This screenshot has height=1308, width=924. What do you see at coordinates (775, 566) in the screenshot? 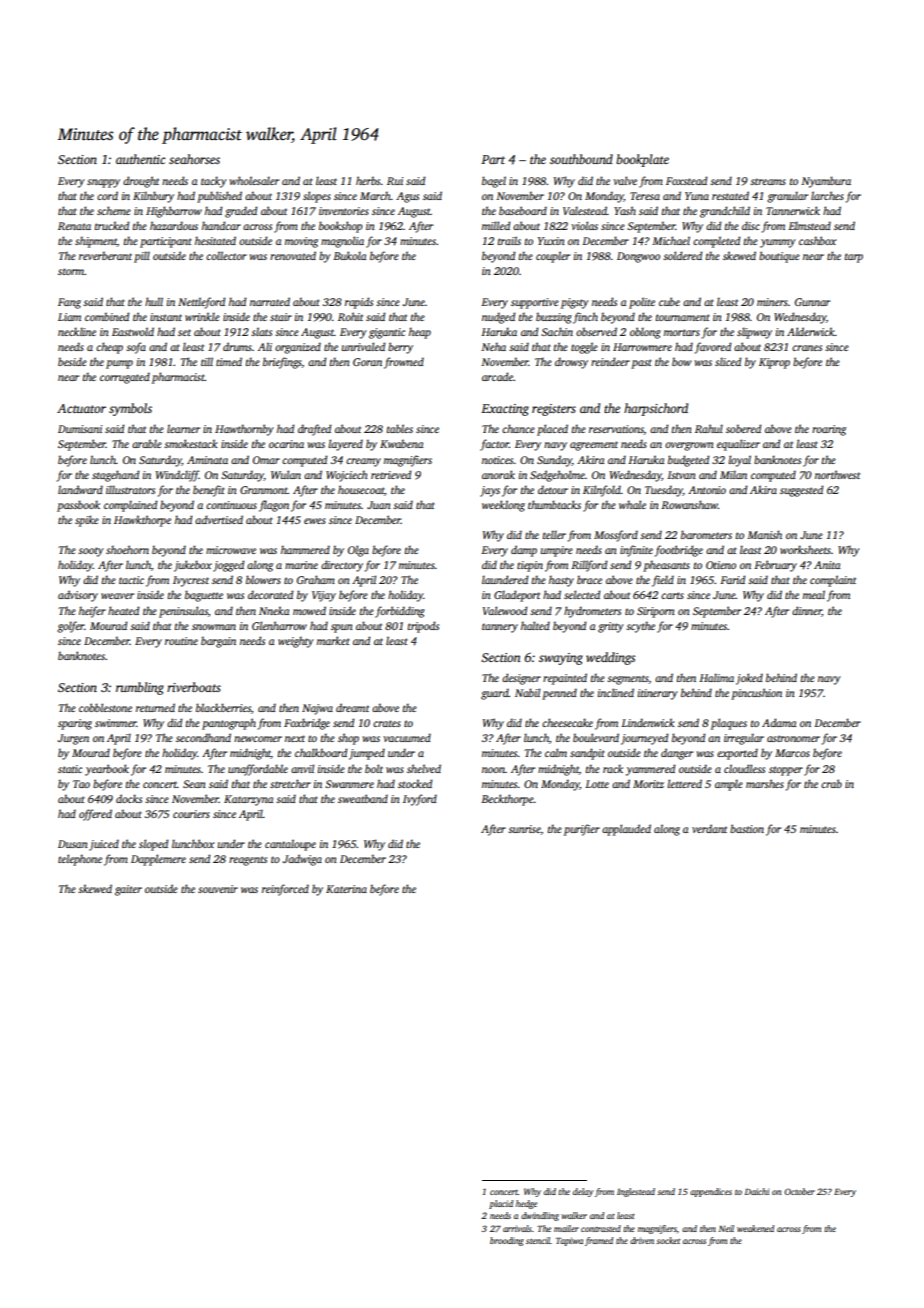
I see `February` at bounding box center [775, 566].
